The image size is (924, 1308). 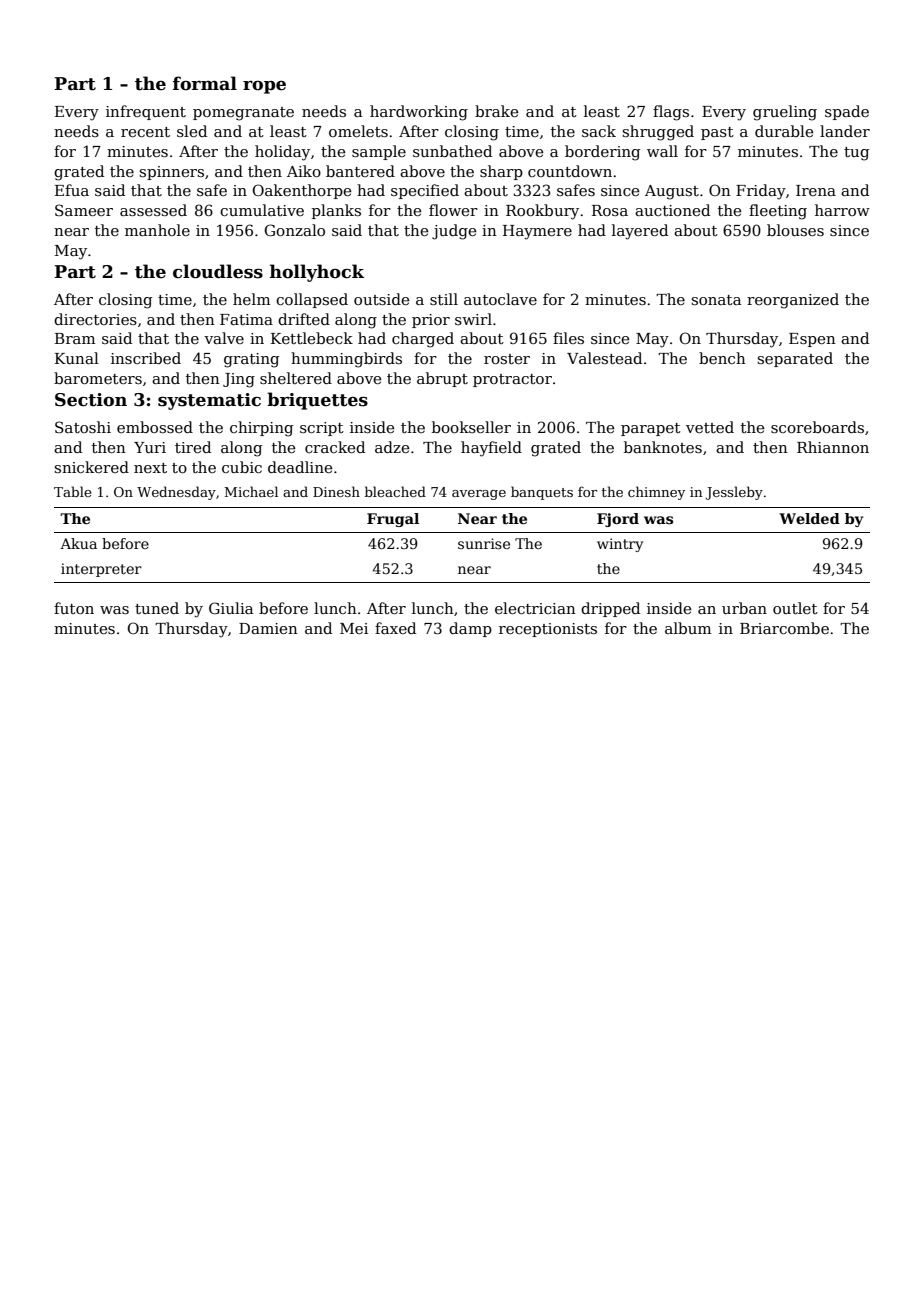 I want to click on blouses, so click(x=795, y=230).
